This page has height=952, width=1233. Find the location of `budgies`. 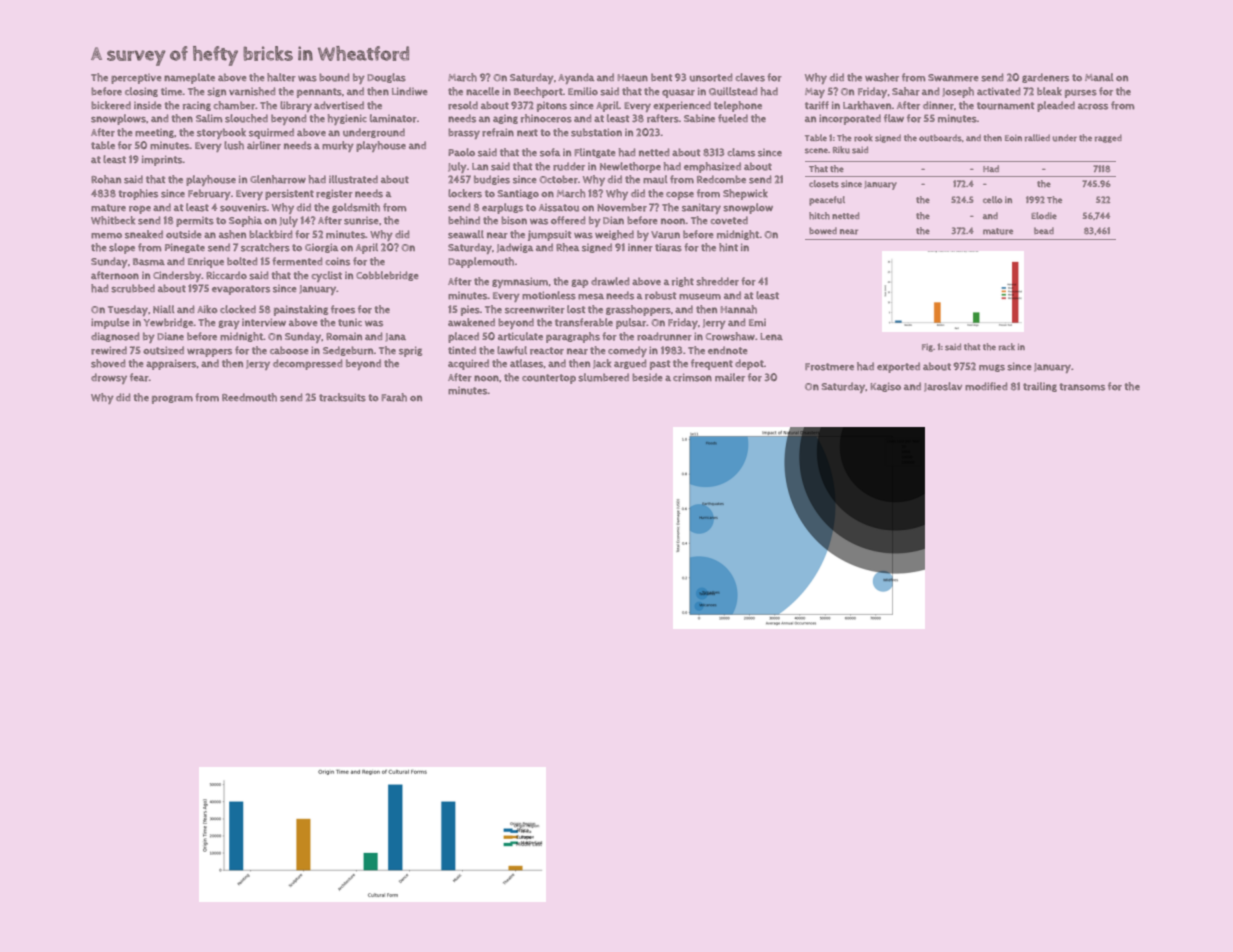

budgies is located at coordinates (492, 180).
